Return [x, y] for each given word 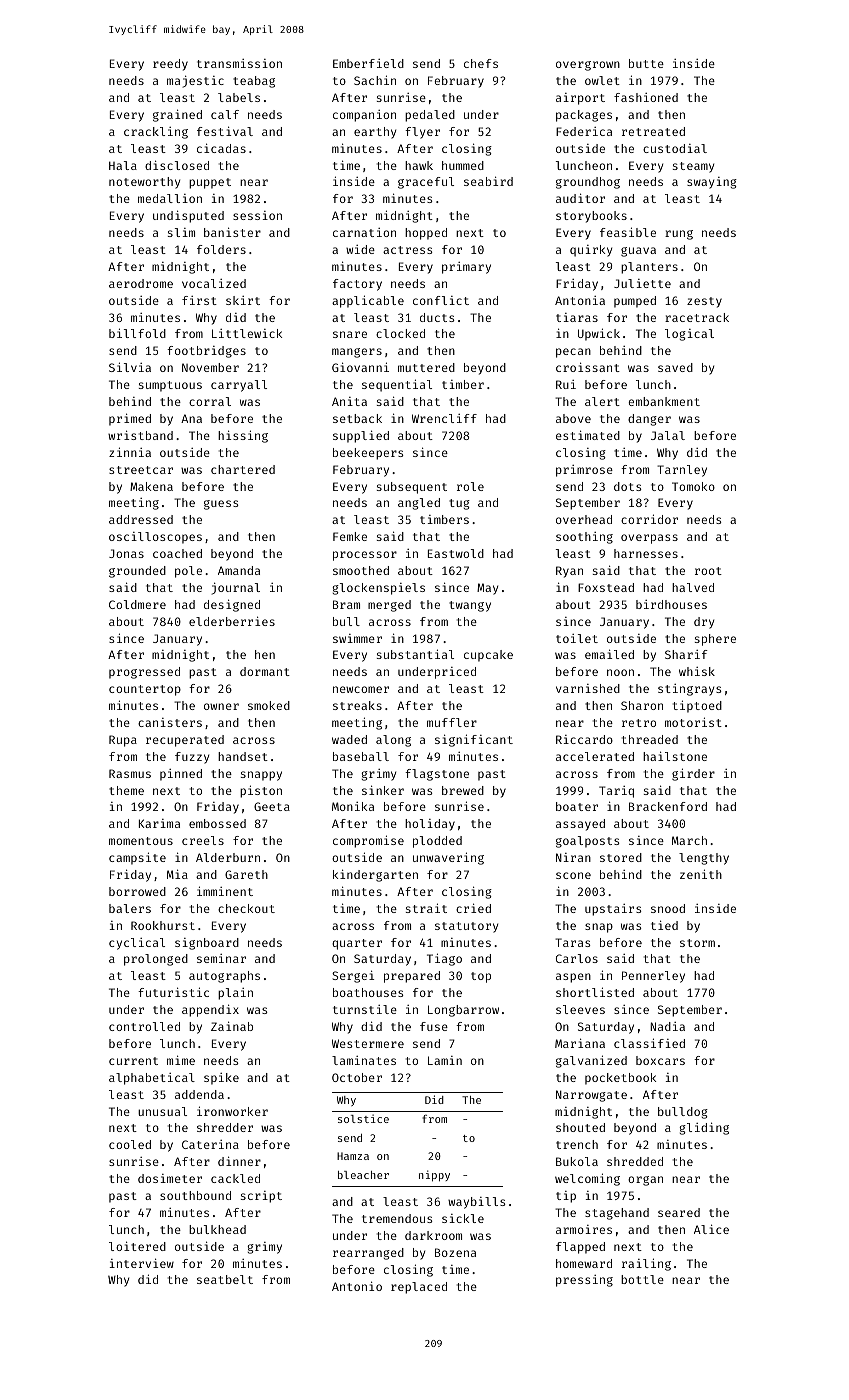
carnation [364, 232]
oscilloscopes [155, 538]
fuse [434, 1026]
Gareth [246, 874]
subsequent [412, 488]
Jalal [668, 435]
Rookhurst [163, 925]
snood [668, 908]
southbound [195, 1195]
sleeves [580, 1009]
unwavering [448, 858]
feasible [628, 232]
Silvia [130, 367]
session [257, 215]
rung [679, 235]
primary [466, 268]
